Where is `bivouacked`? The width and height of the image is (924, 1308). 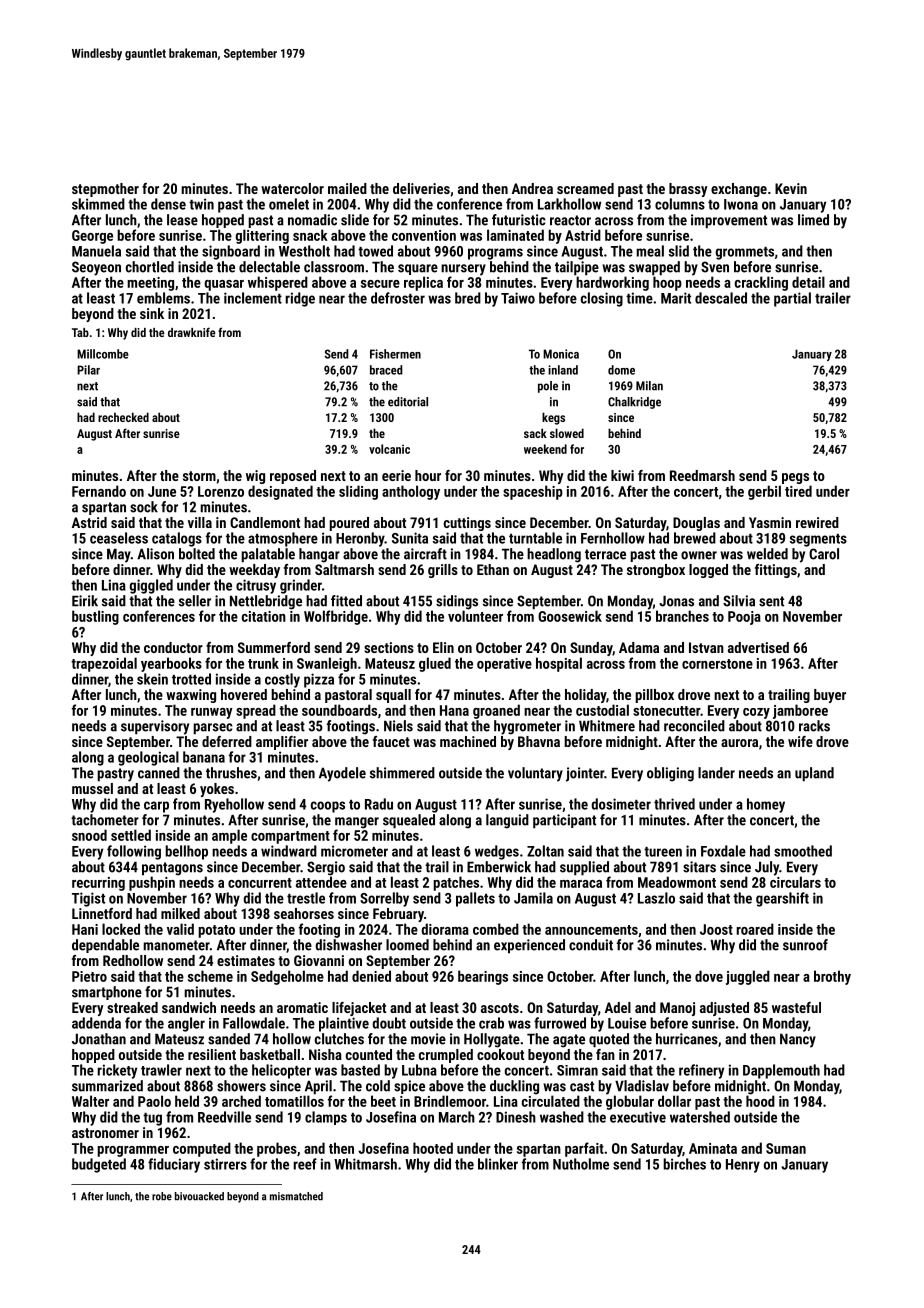 bivouacked is located at coordinates (199, 1196).
